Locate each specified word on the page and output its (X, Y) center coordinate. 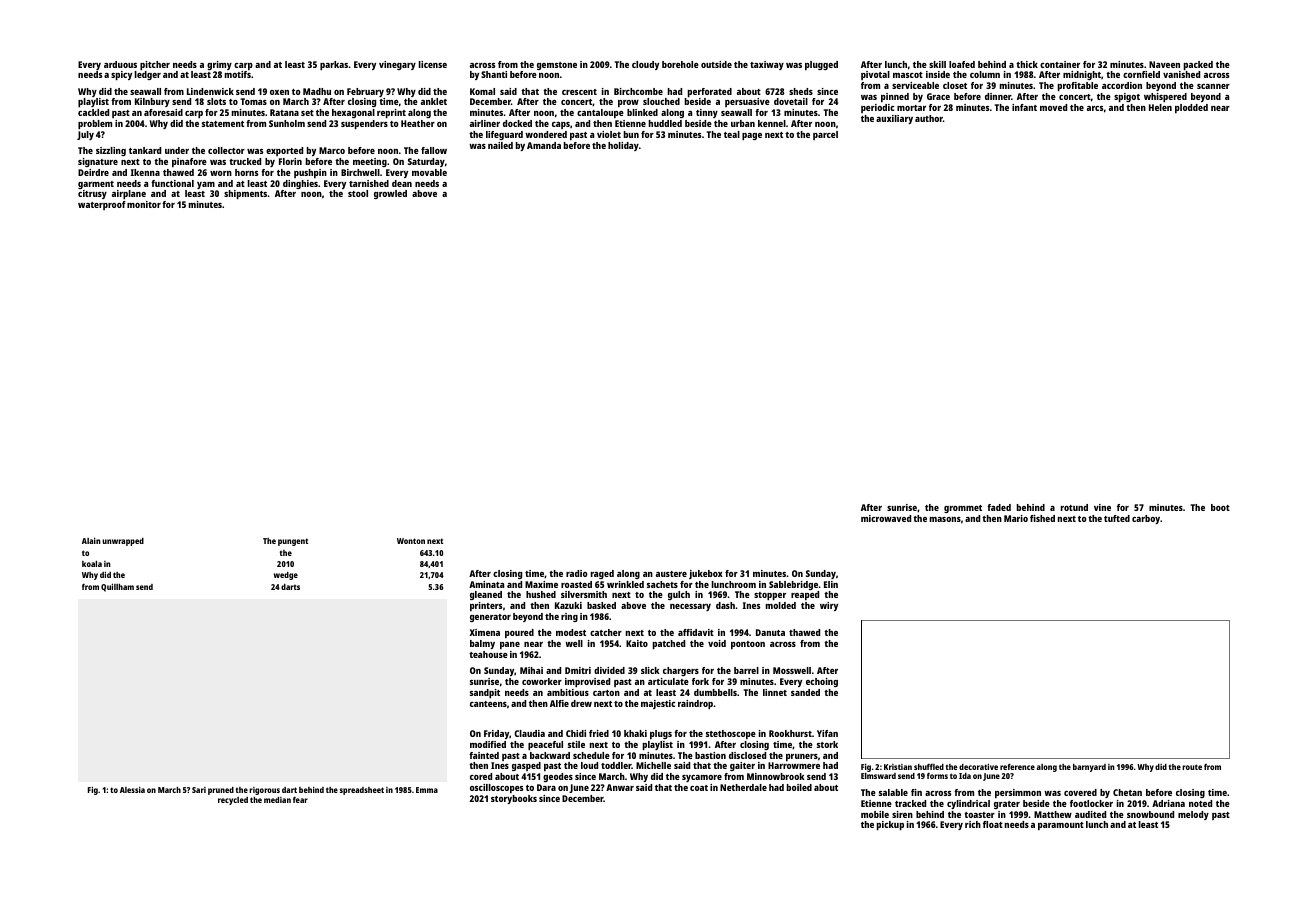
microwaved (886, 518)
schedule (591, 755)
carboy (1146, 519)
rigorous (264, 791)
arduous (120, 64)
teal (732, 134)
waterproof (102, 205)
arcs (1095, 108)
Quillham (117, 587)
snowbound (1150, 814)
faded (999, 507)
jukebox (706, 574)
